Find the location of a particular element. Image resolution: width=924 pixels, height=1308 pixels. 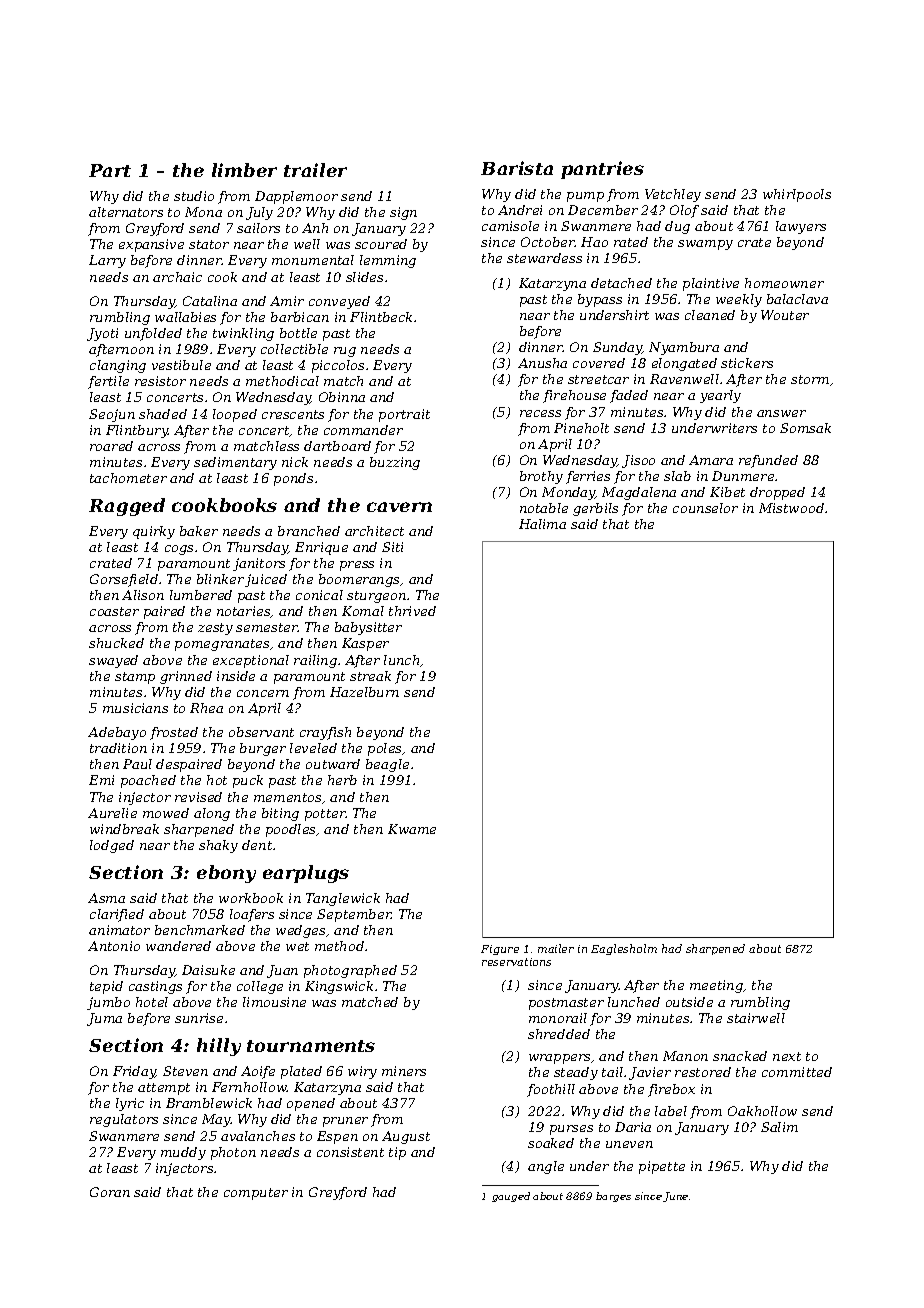

plaintive is located at coordinates (711, 284).
